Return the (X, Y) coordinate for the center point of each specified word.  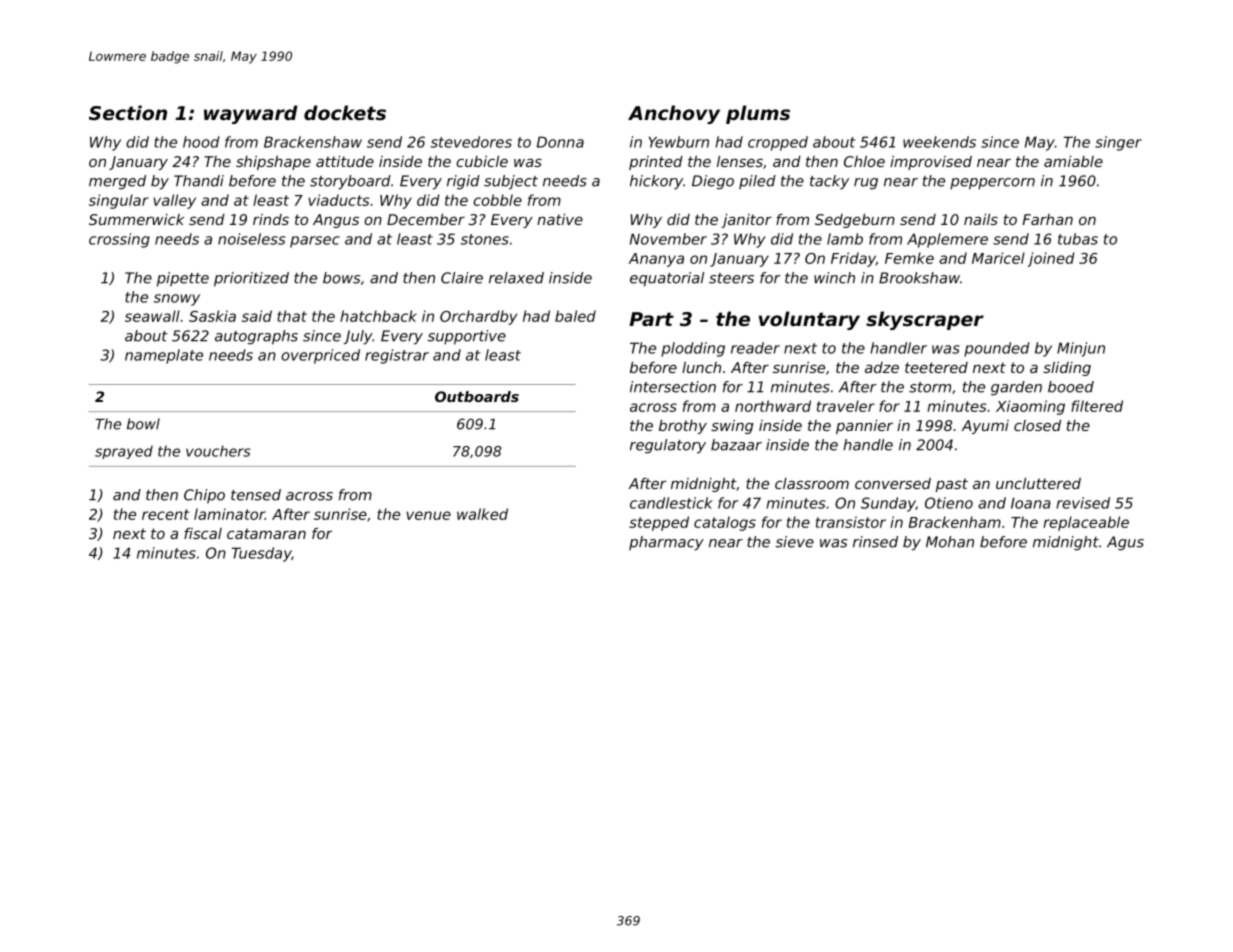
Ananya (656, 260)
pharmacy (666, 543)
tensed (256, 495)
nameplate (164, 356)
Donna (560, 142)
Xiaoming (1030, 407)
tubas (1078, 239)
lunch (701, 367)
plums (758, 114)
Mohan (950, 542)
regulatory (668, 446)
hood (201, 142)
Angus (336, 221)
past (952, 485)
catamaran (266, 533)
